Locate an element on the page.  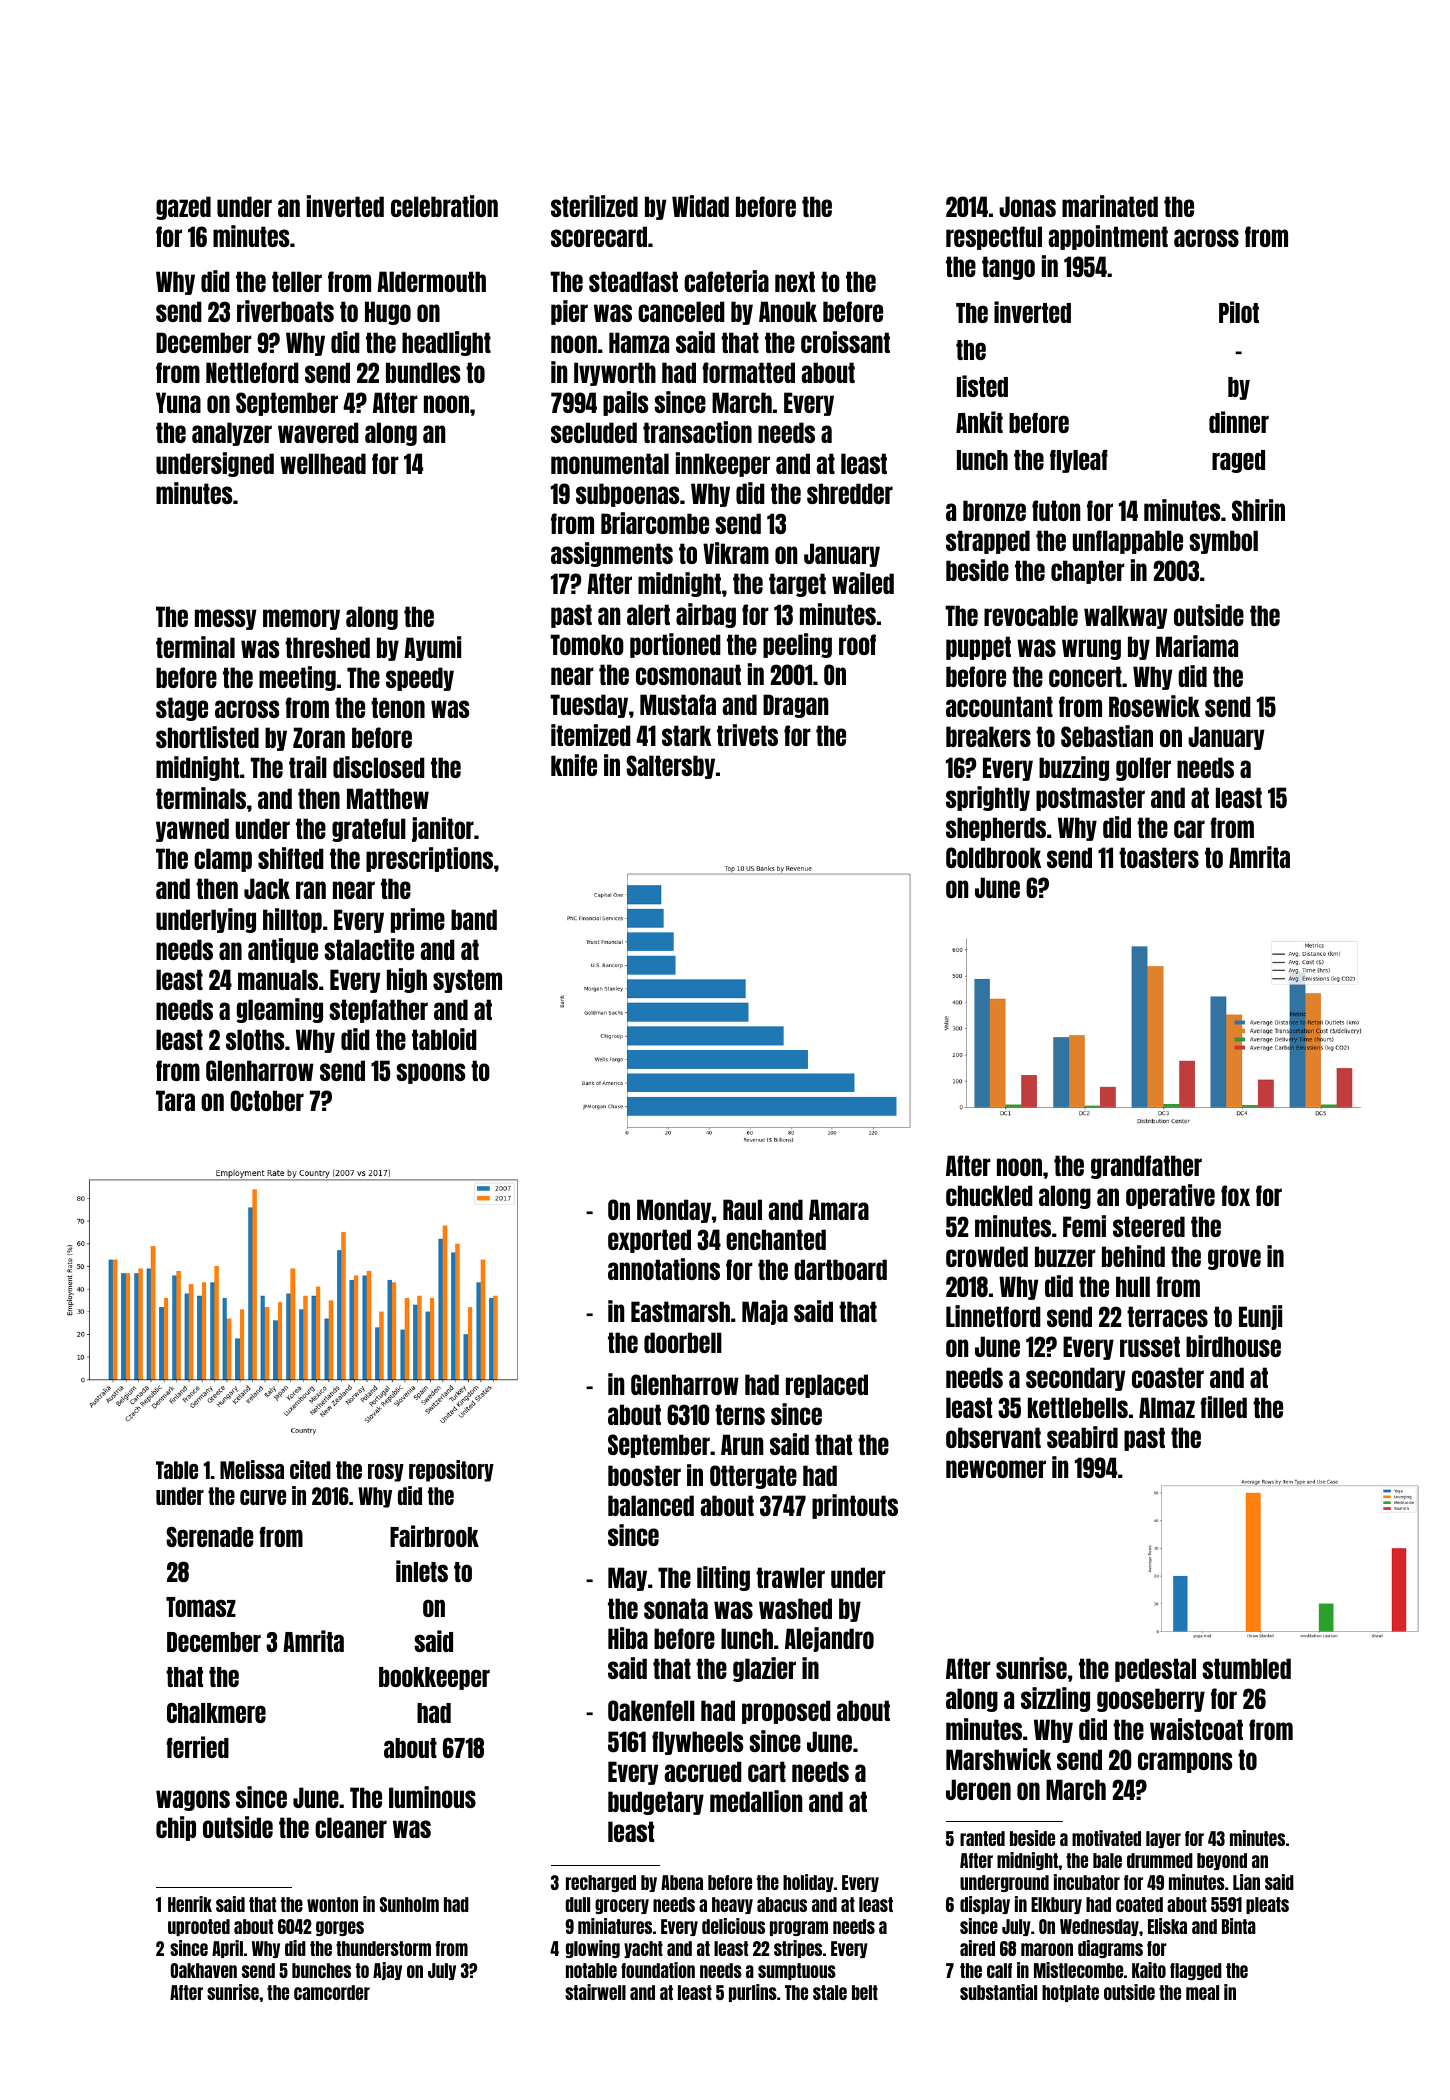
toasters is located at coordinates (1159, 857).
